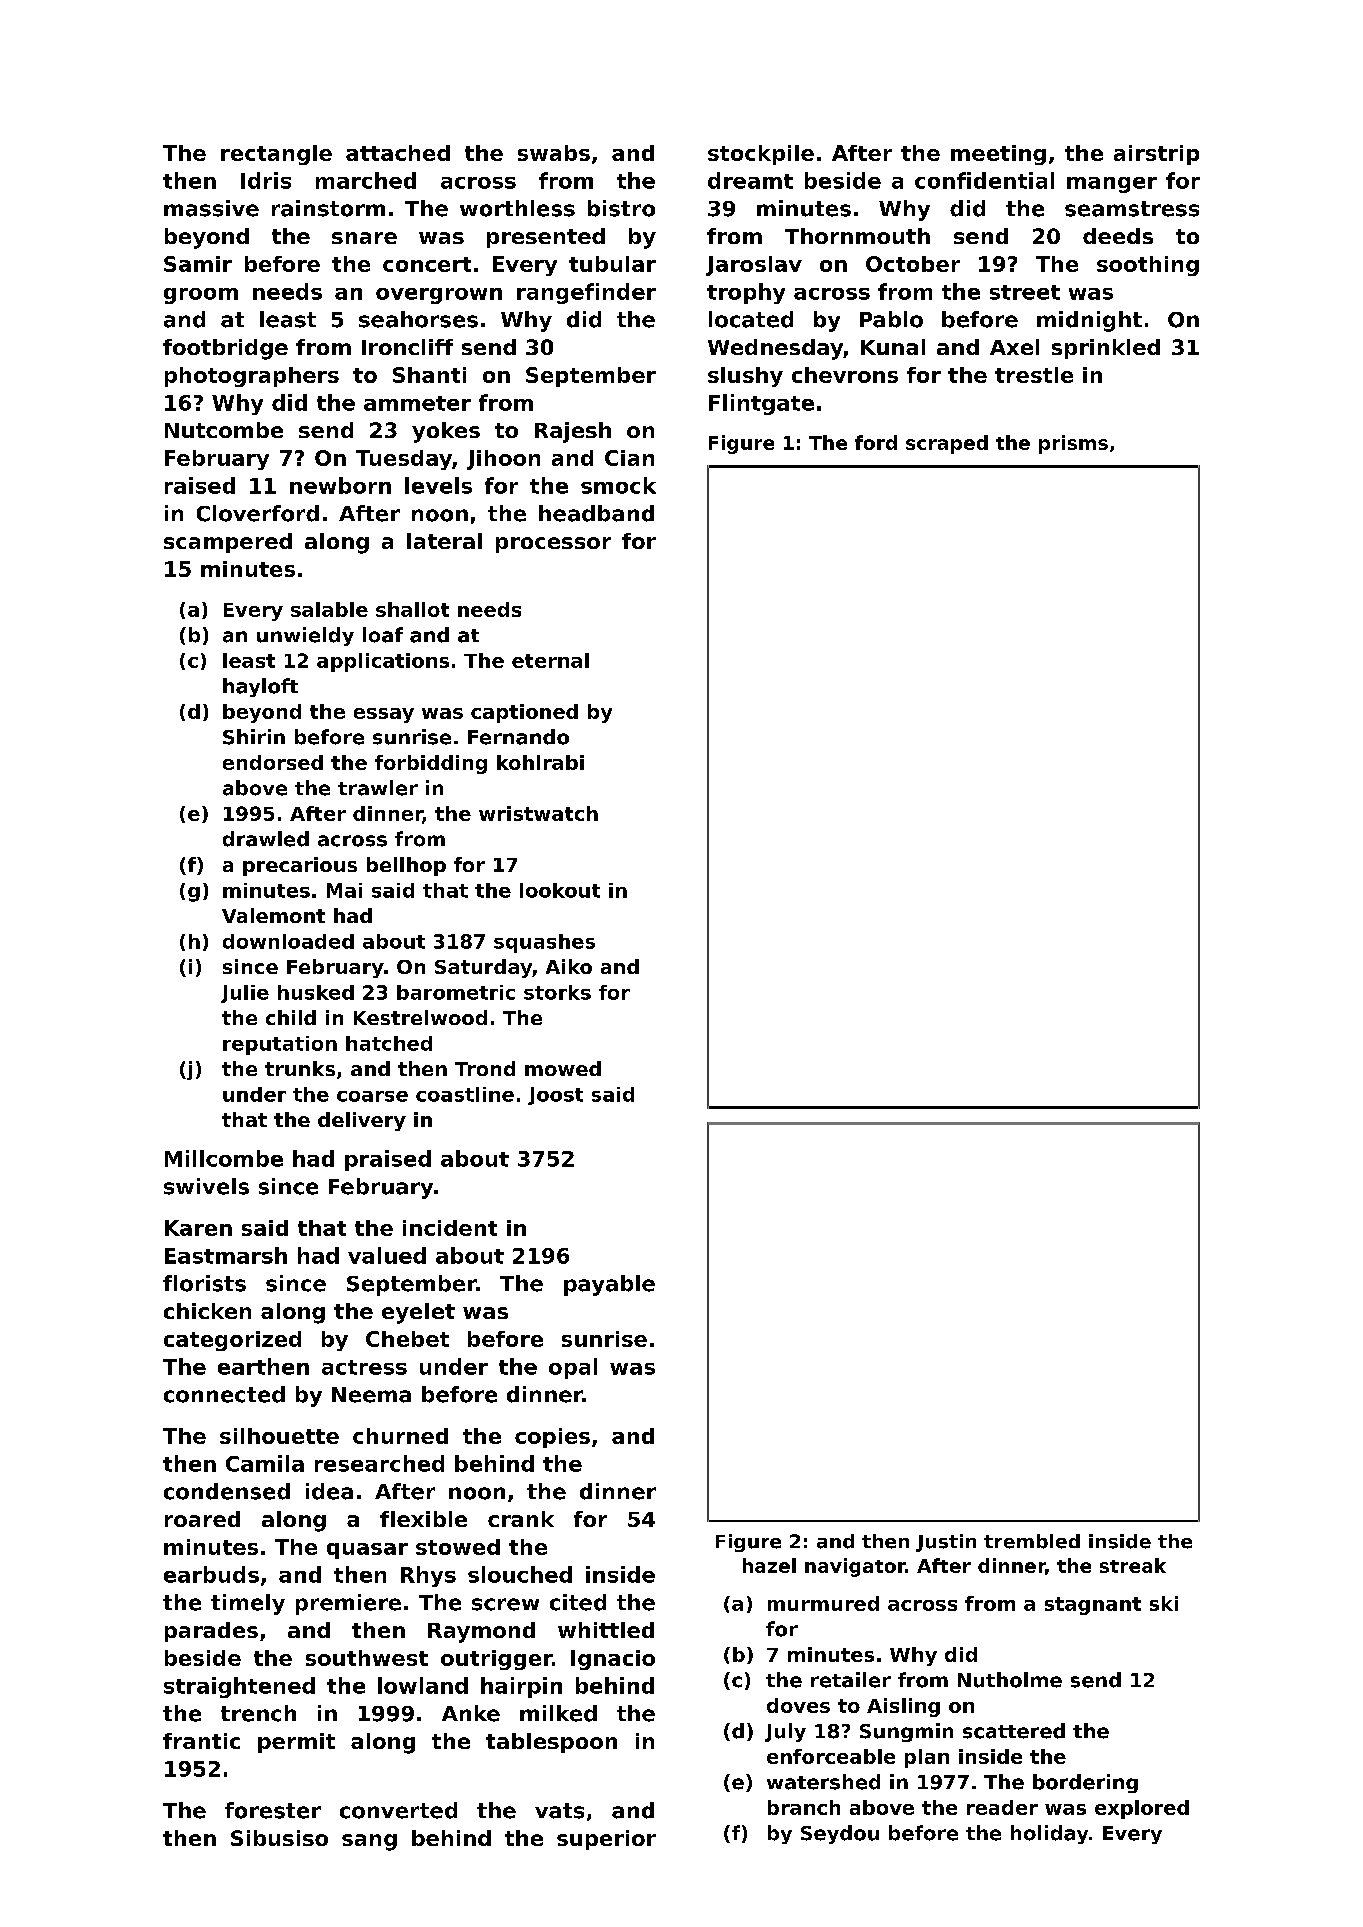  I want to click on kohlrabi, so click(540, 762).
